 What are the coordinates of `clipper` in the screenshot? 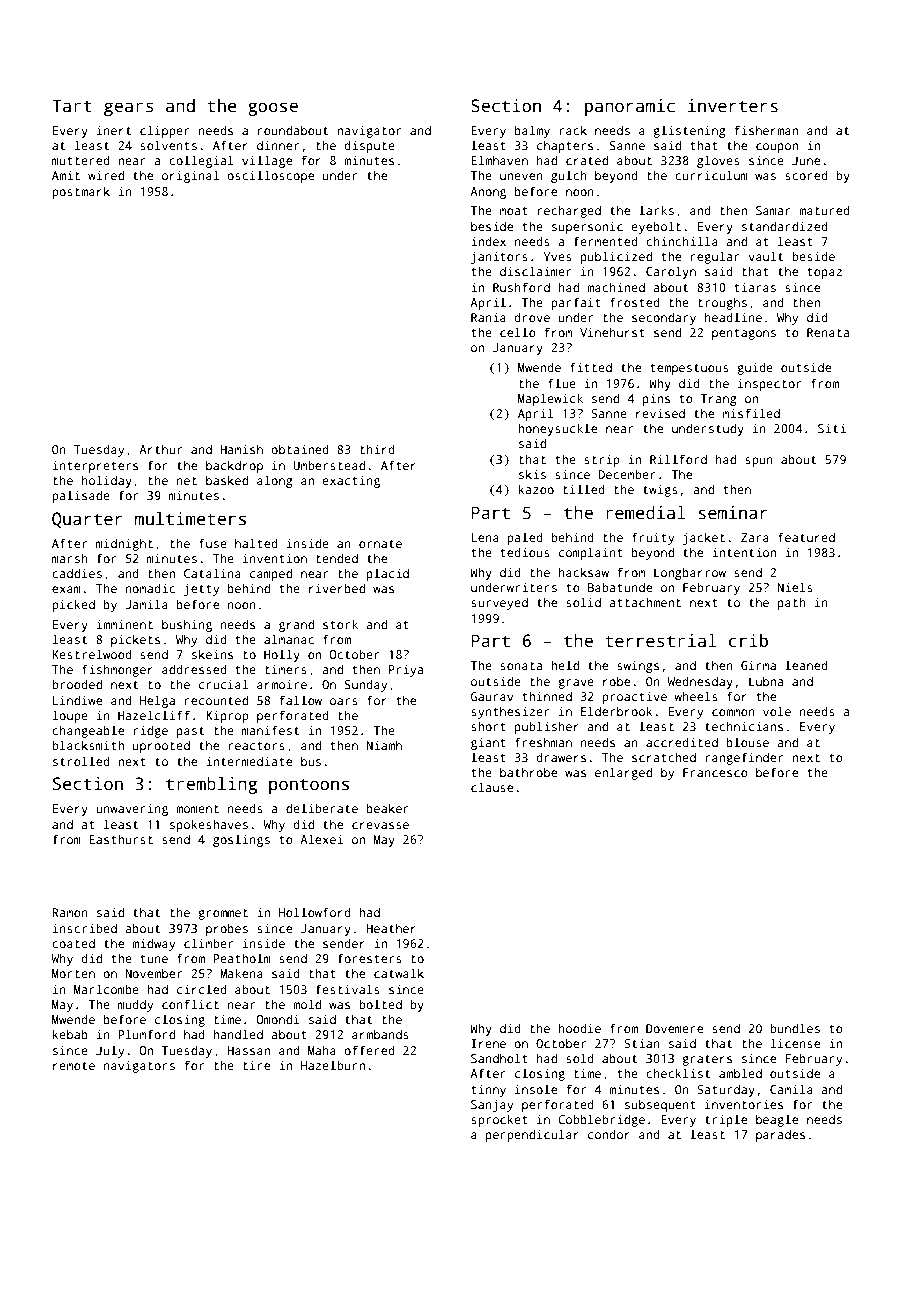 It's located at (165, 131).
